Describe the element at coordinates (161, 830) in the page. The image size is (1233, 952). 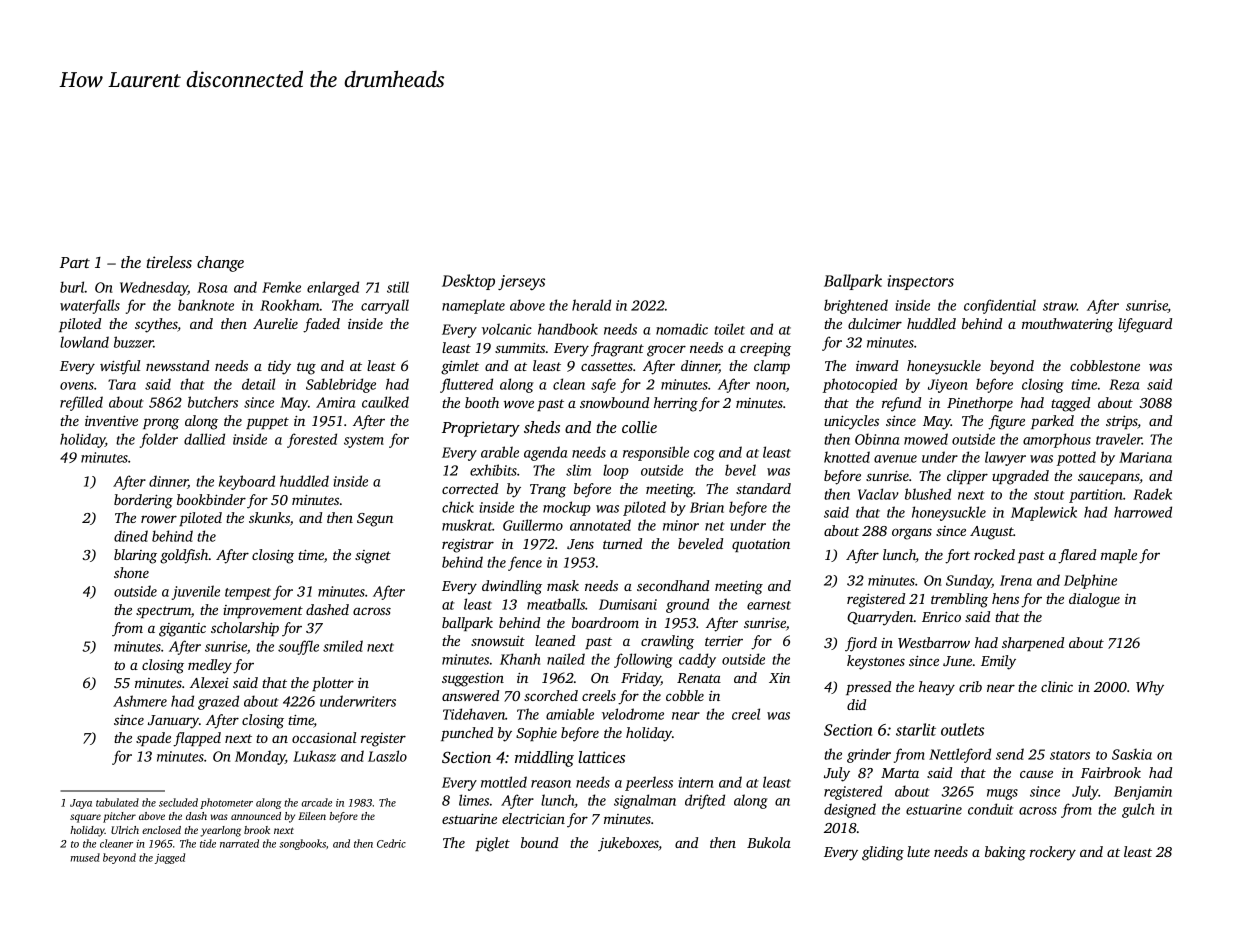
I see `enclosed` at that location.
